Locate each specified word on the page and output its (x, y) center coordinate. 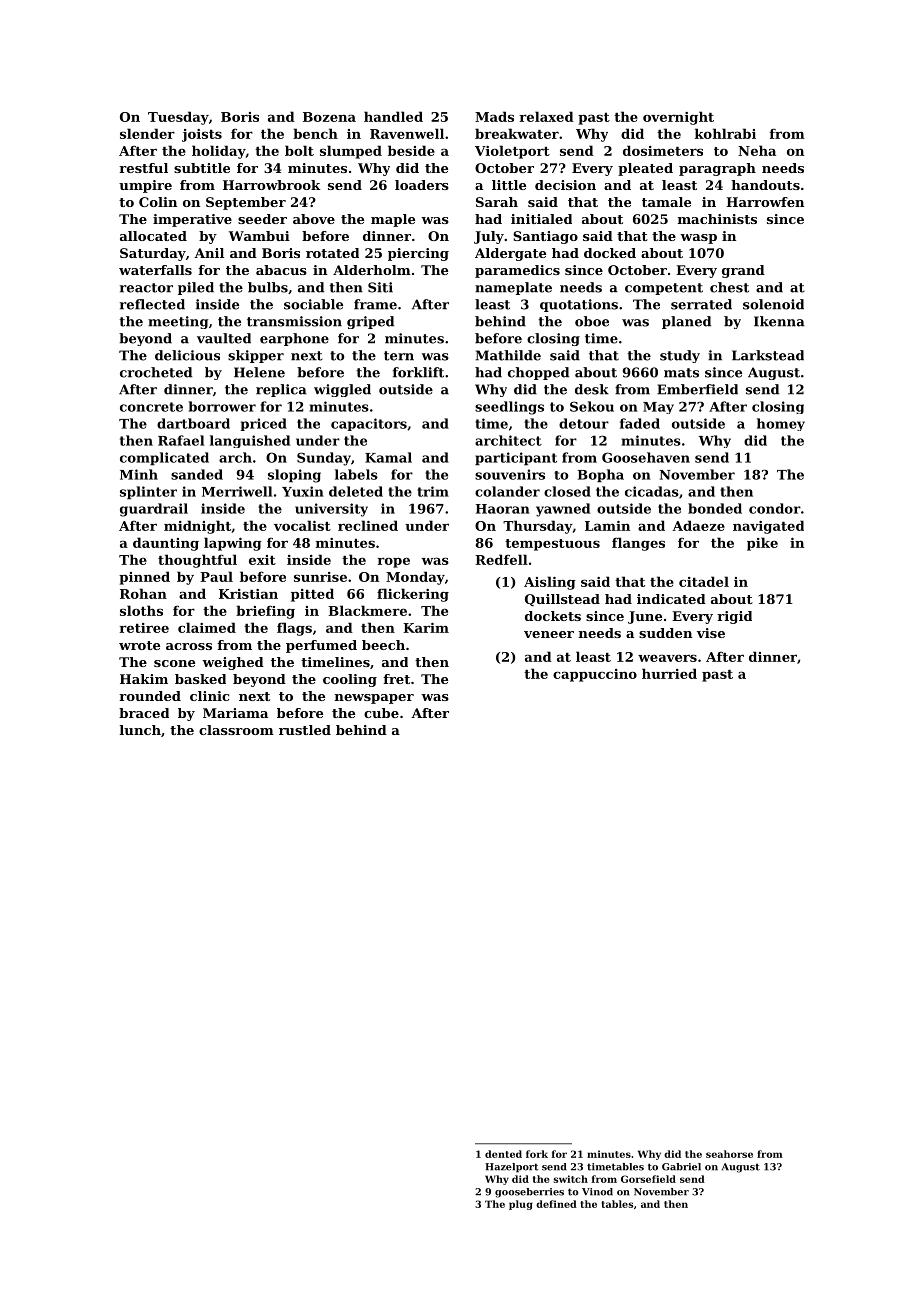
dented (503, 1154)
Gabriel (681, 1167)
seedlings (509, 408)
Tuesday (178, 118)
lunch (140, 730)
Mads (494, 116)
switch (570, 1179)
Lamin (607, 526)
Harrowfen (765, 202)
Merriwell (237, 491)
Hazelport (512, 1168)
